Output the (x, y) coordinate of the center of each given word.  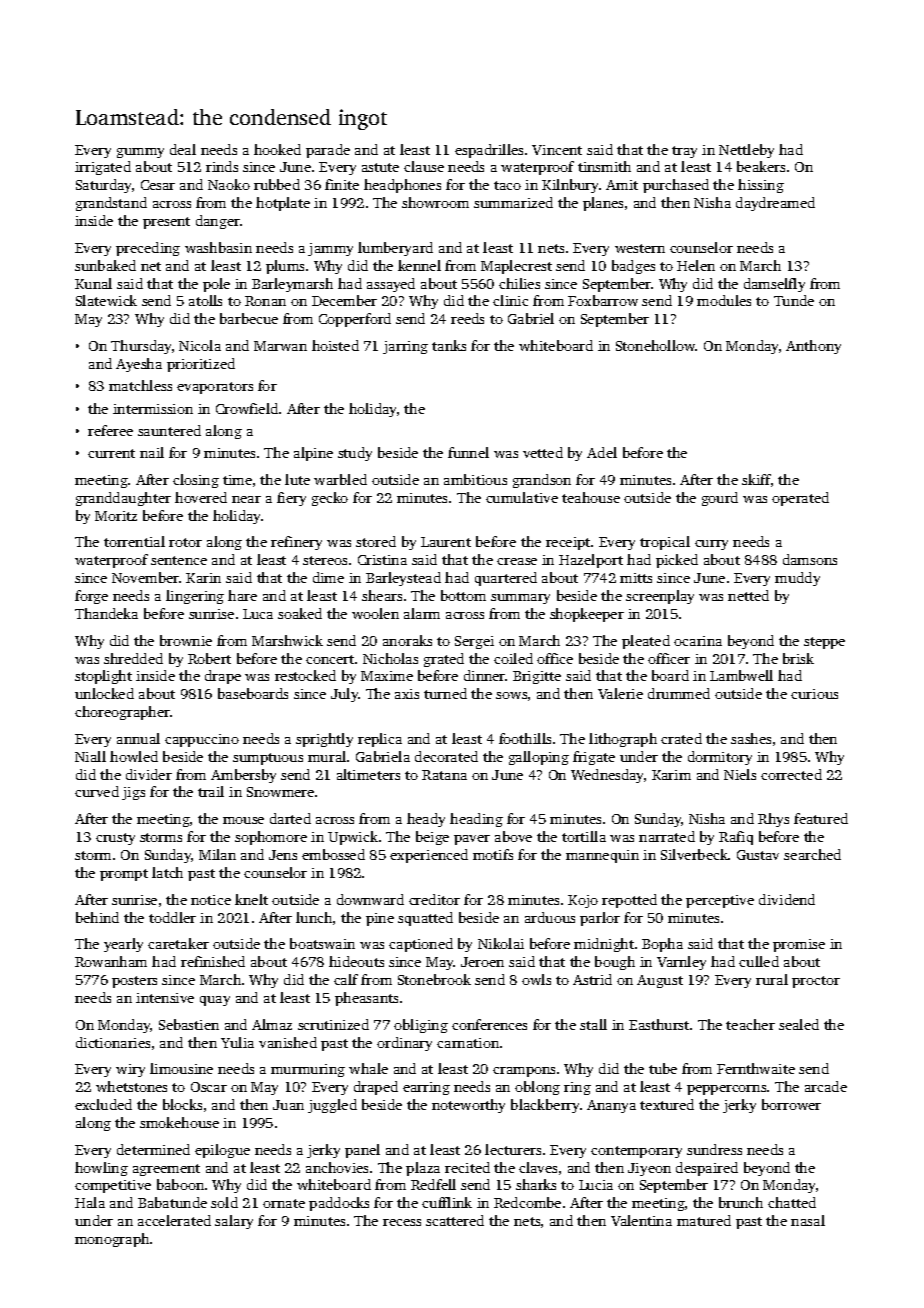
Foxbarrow (603, 300)
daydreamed (775, 204)
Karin (203, 578)
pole (216, 285)
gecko (330, 499)
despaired (707, 1169)
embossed (333, 854)
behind (97, 917)
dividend (787, 899)
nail (152, 452)
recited (467, 1167)
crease (517, 561)
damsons (810, 559)
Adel (602, 452)
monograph (112, 1240)
